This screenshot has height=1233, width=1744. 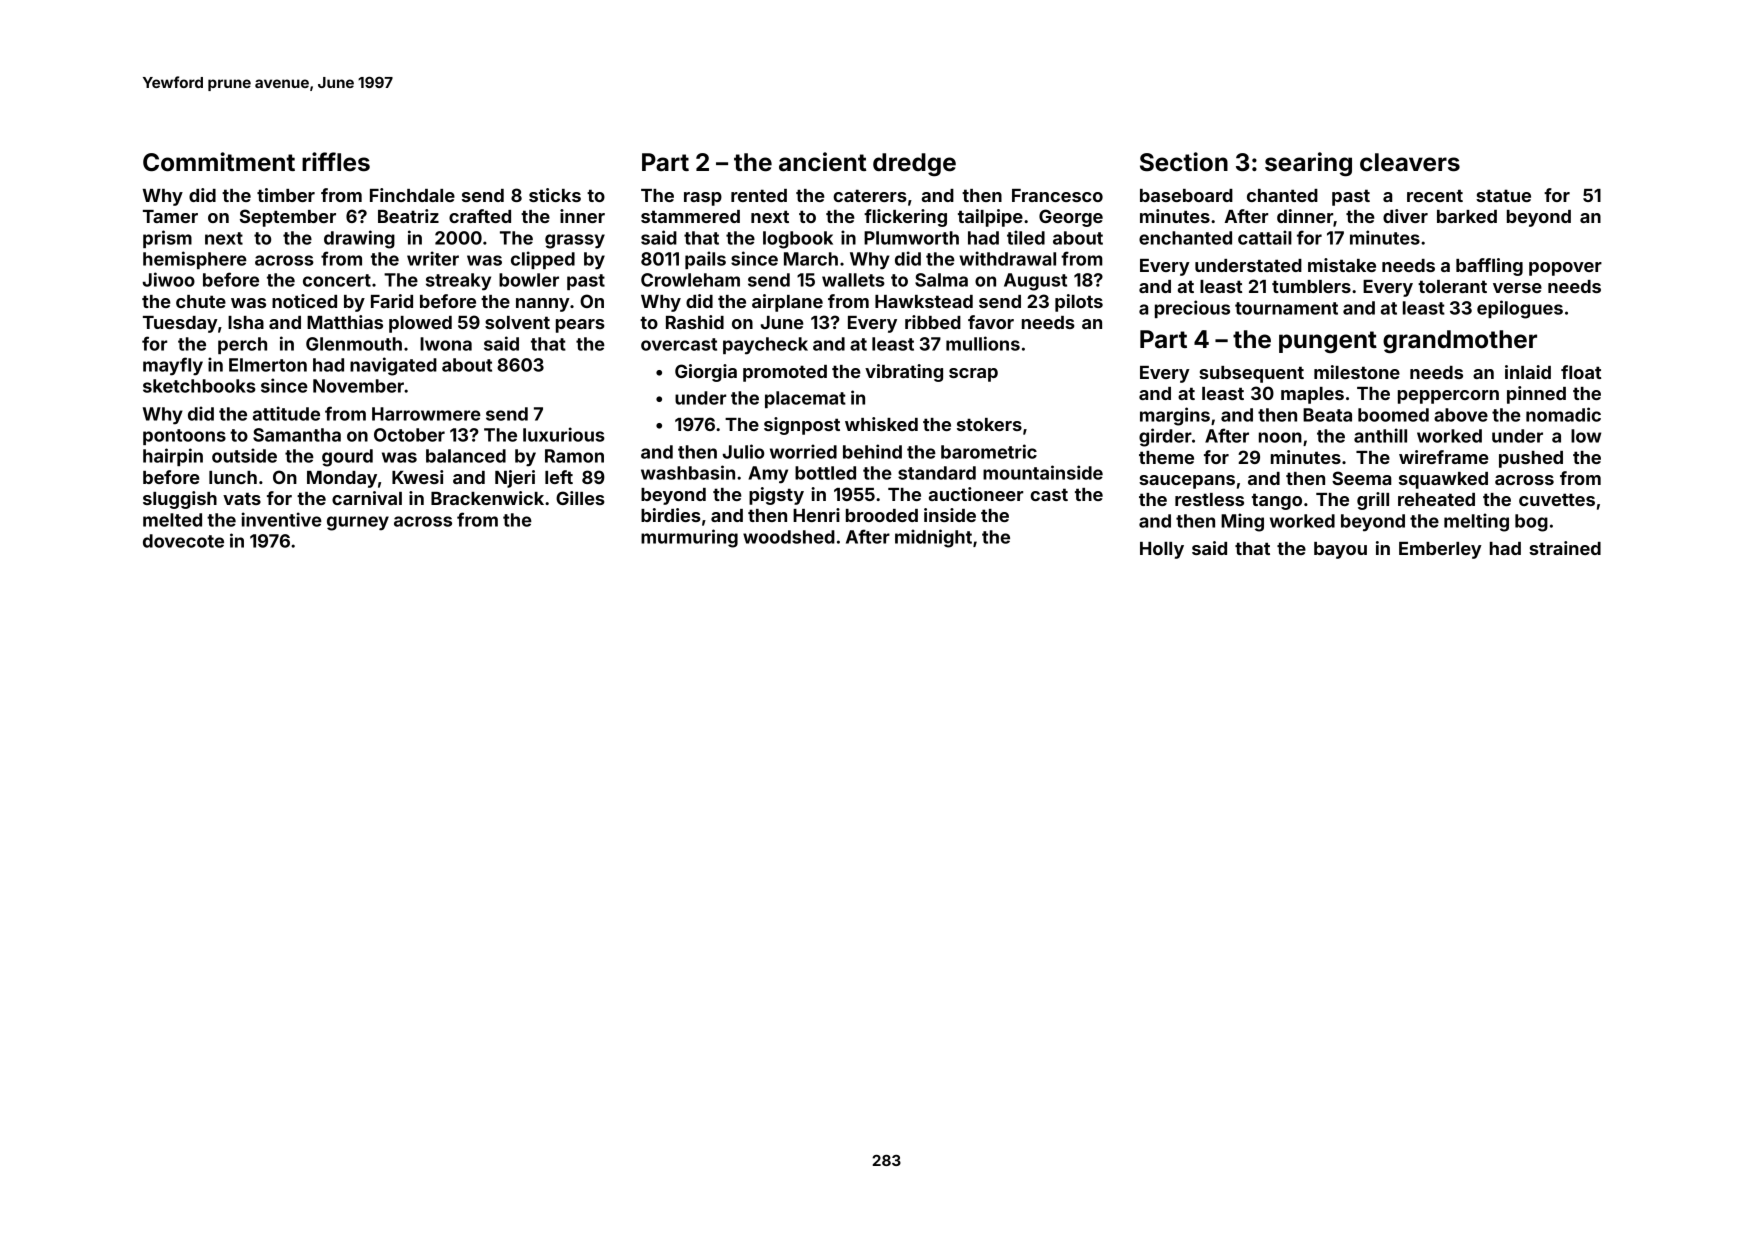 What do you see at coordinates (172, 520) in the screenshot?
I see `melted` at bounding box center [172, 520].
